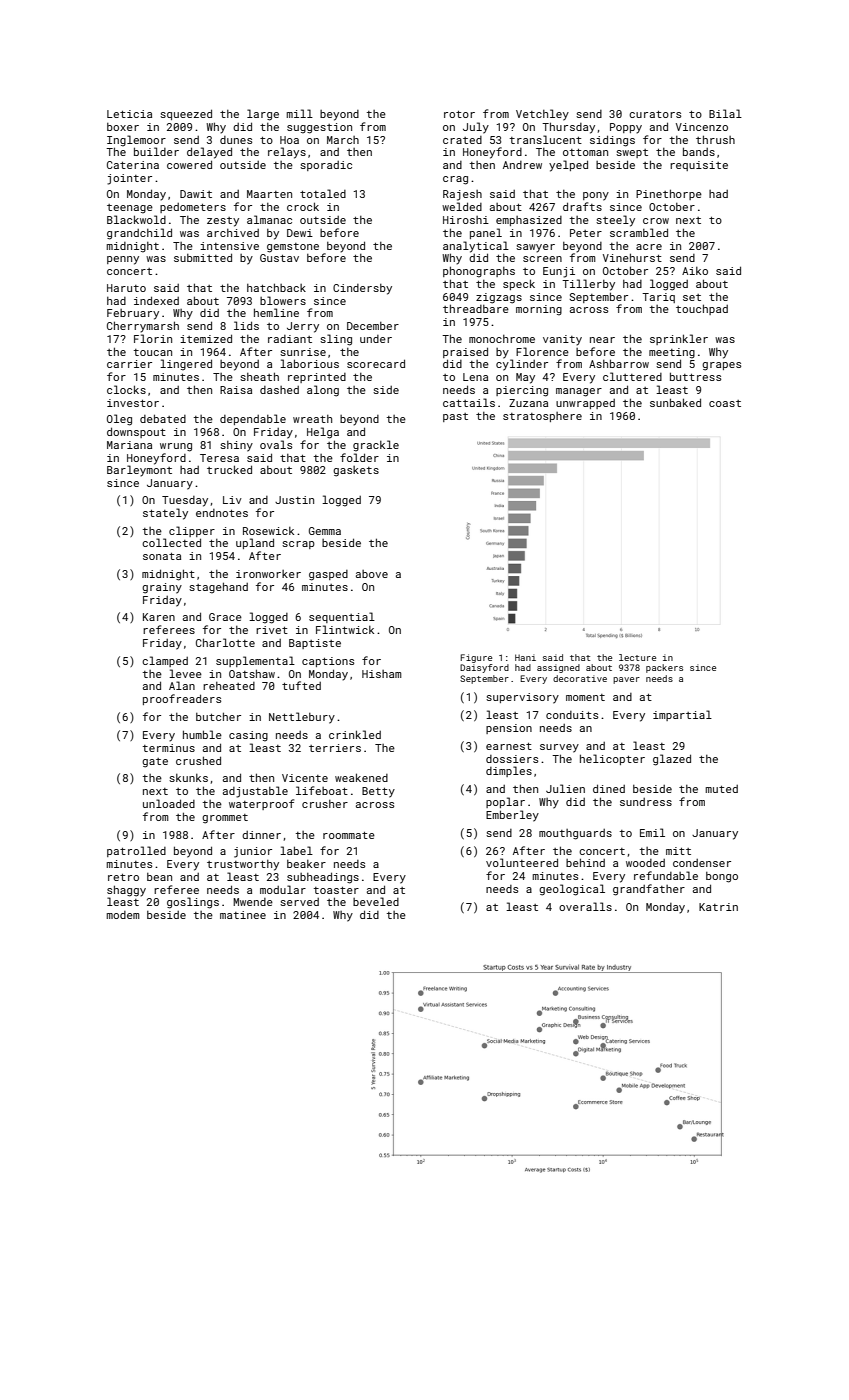 This document has width=849, height=1400. What do you see at coordinates (378, 792) in the document?
I see `Betty` at bounding box center [378, 792].
